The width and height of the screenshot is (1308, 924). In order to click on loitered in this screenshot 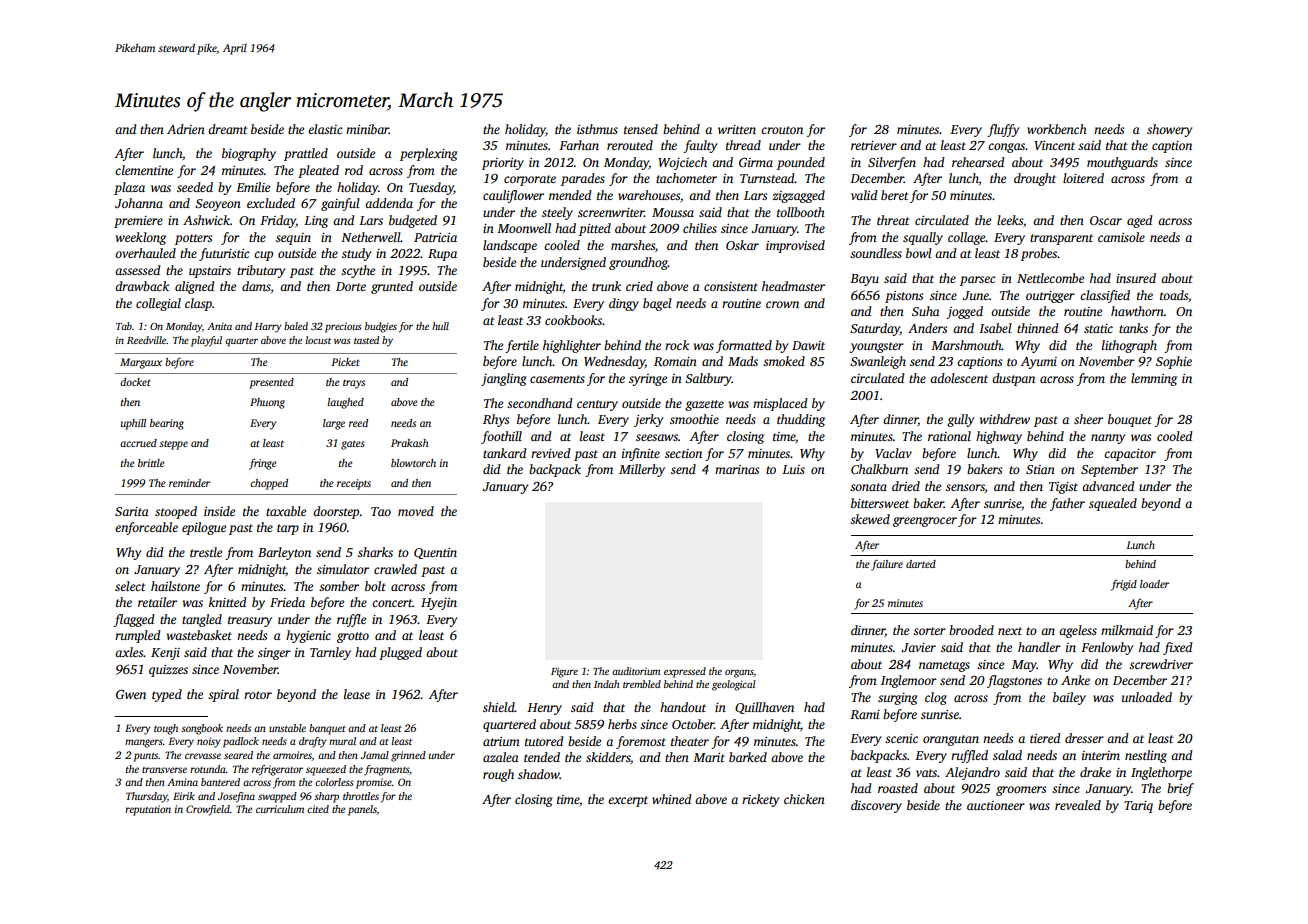, I will do `click(1083, 178)`.
